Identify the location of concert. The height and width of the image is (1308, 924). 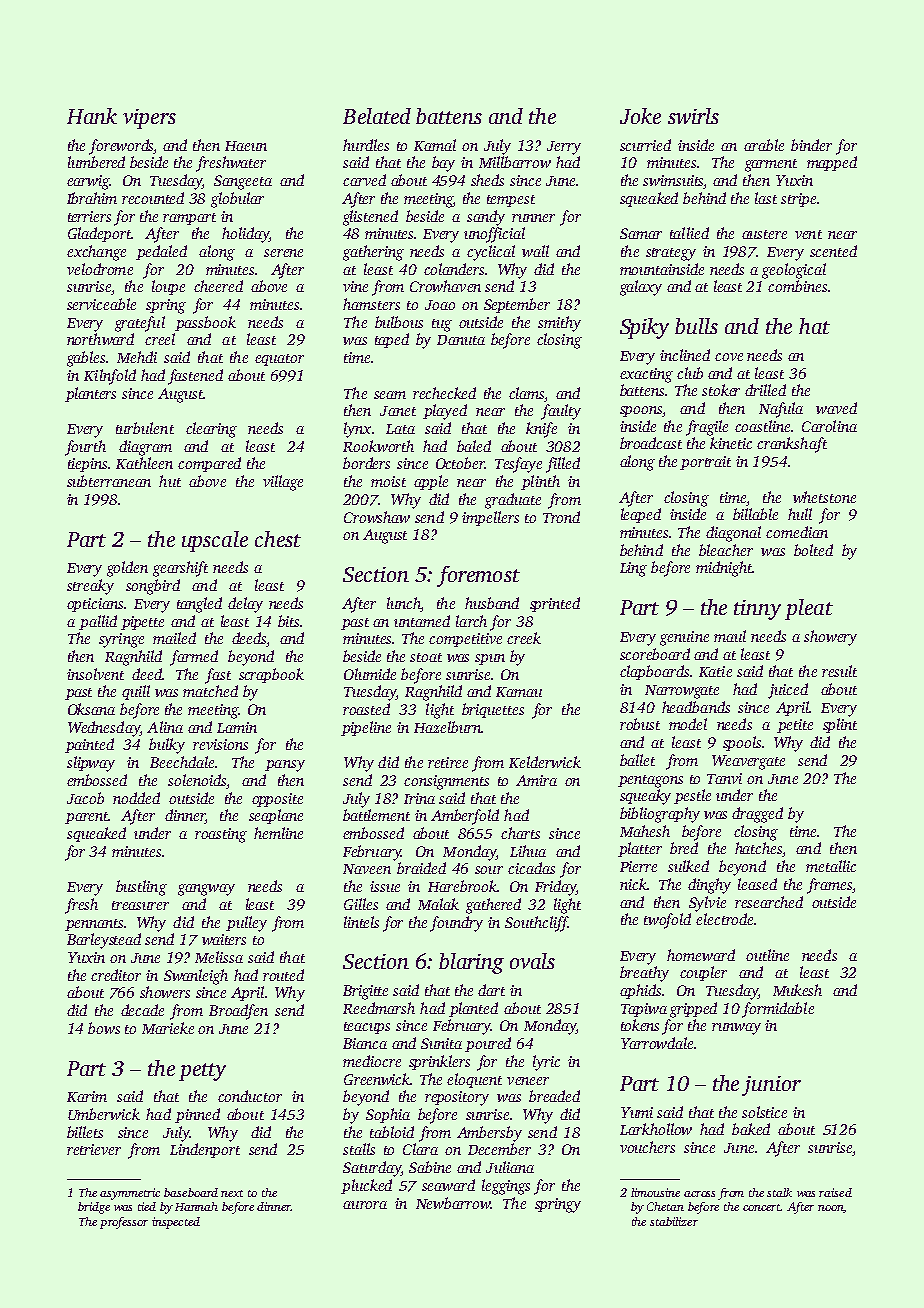
(762, 1207).
